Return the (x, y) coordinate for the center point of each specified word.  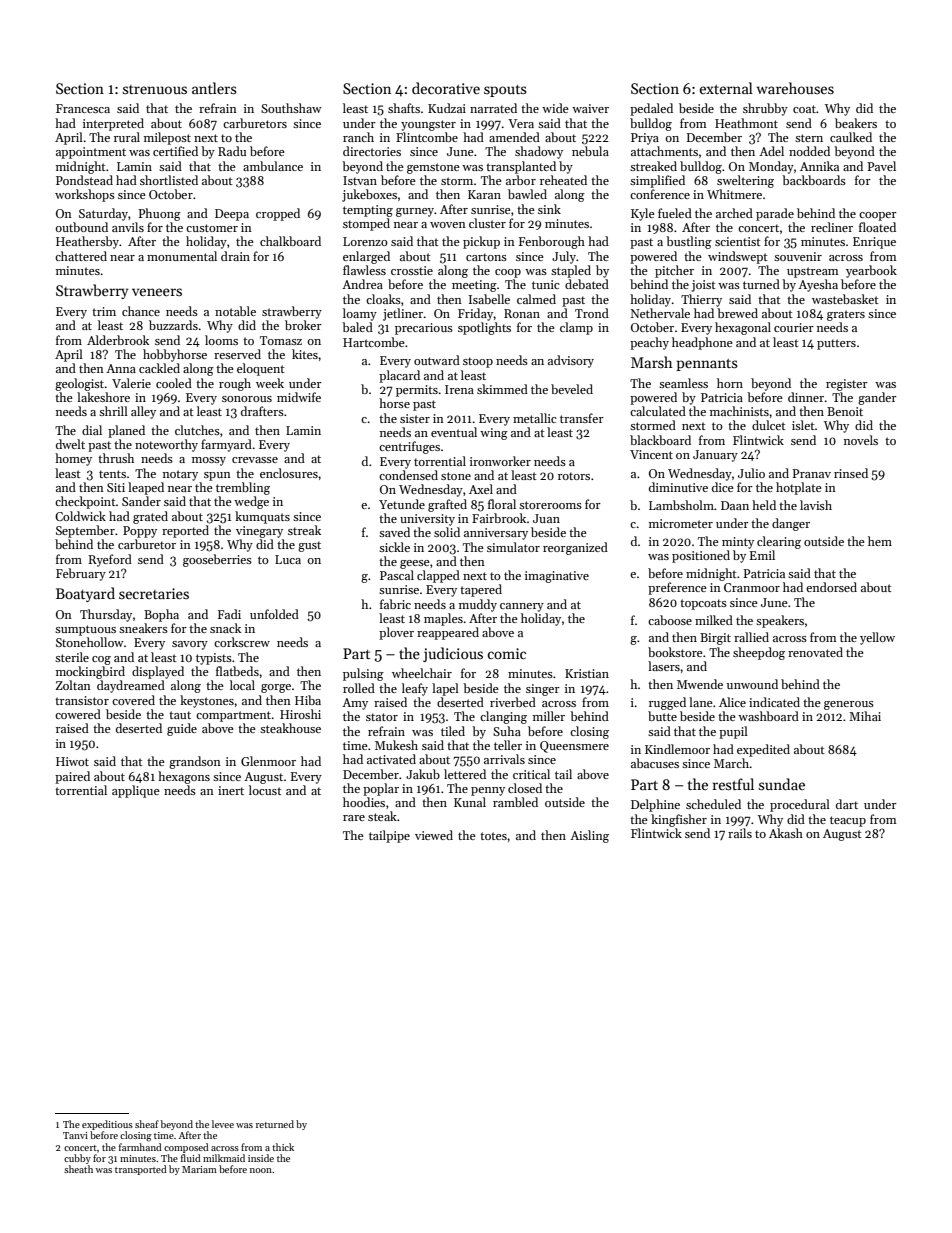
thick (283, 1147)
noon (261, 1170)
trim (104, 311)
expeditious (107, 1125)
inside (261, 1158)
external (726, 88)
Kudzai (447, 108)
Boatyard (85, 594)
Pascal (397, 575)
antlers (214, 88)
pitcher (674, 271)
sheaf (147, 1124)
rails (740, 833)
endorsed (831, 587)
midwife (299, 397)
